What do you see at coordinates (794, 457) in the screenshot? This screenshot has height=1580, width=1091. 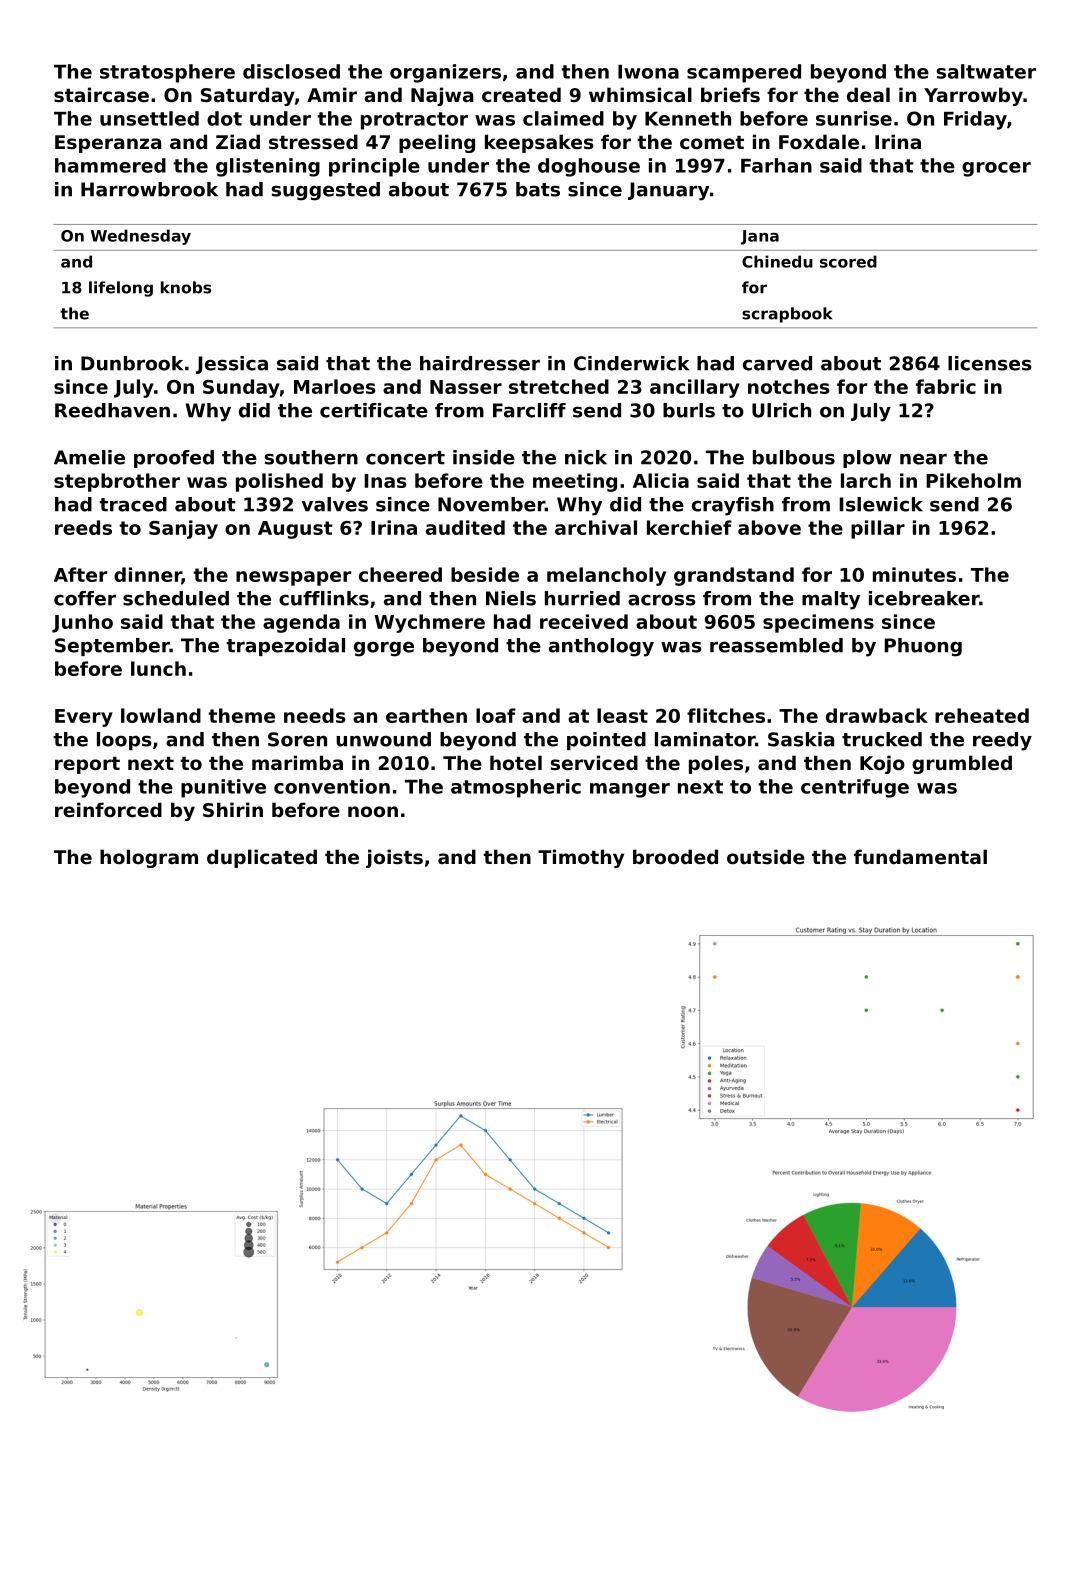 I see `bulbous` at bounding box center [794, 457].
